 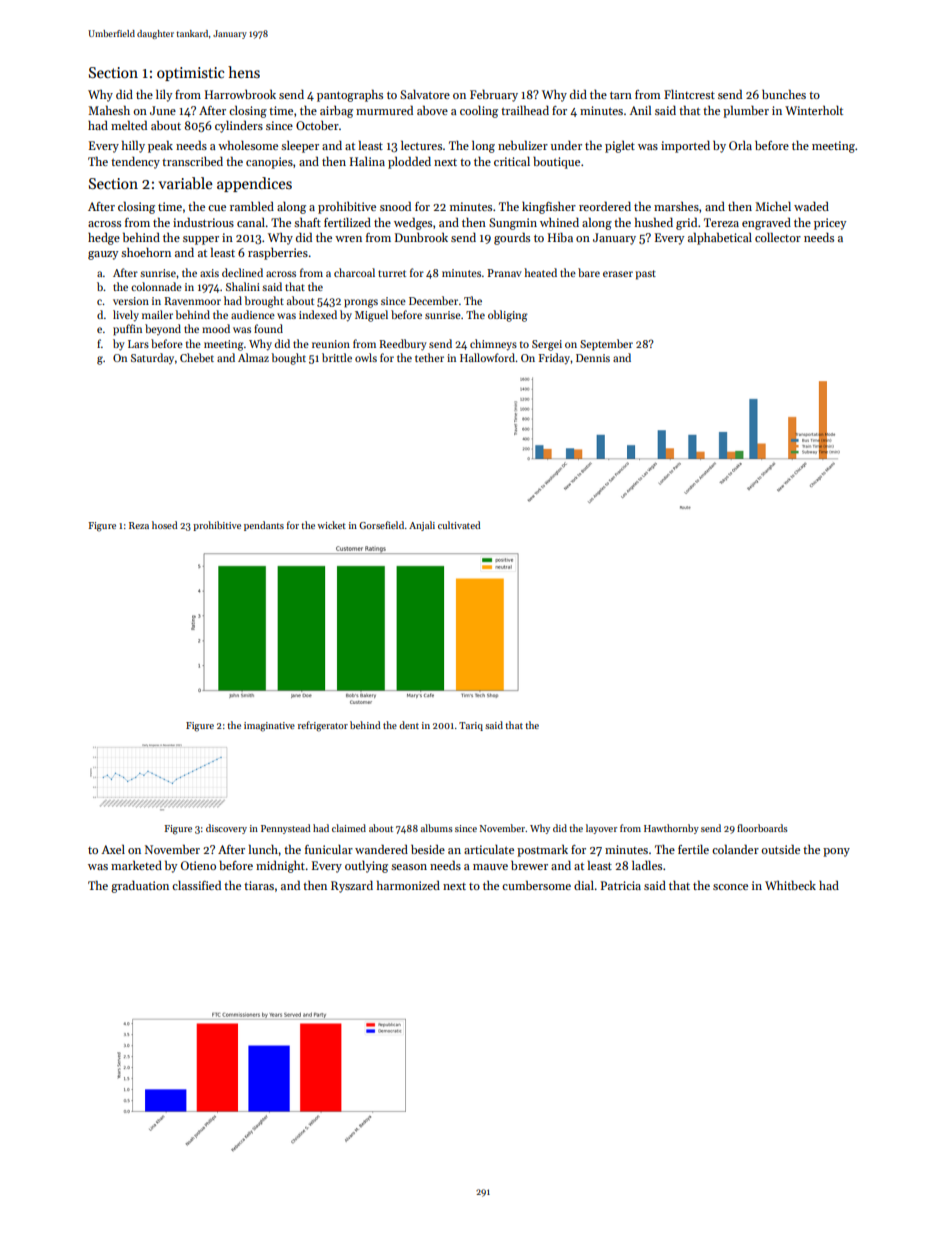 I want to click on cultivated, so click(x=459, y=525).
